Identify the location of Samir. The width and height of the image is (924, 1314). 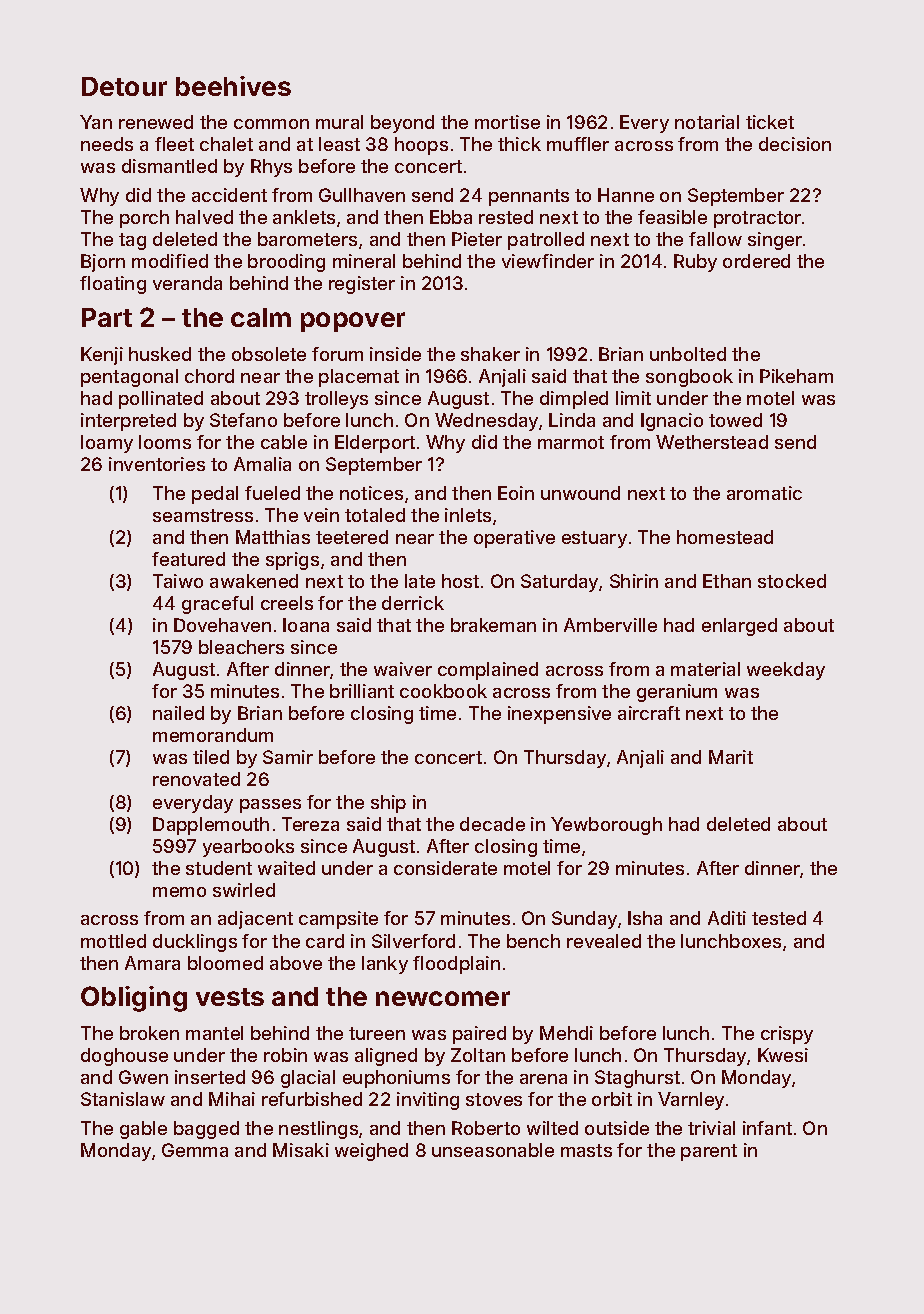
(288, 757).
